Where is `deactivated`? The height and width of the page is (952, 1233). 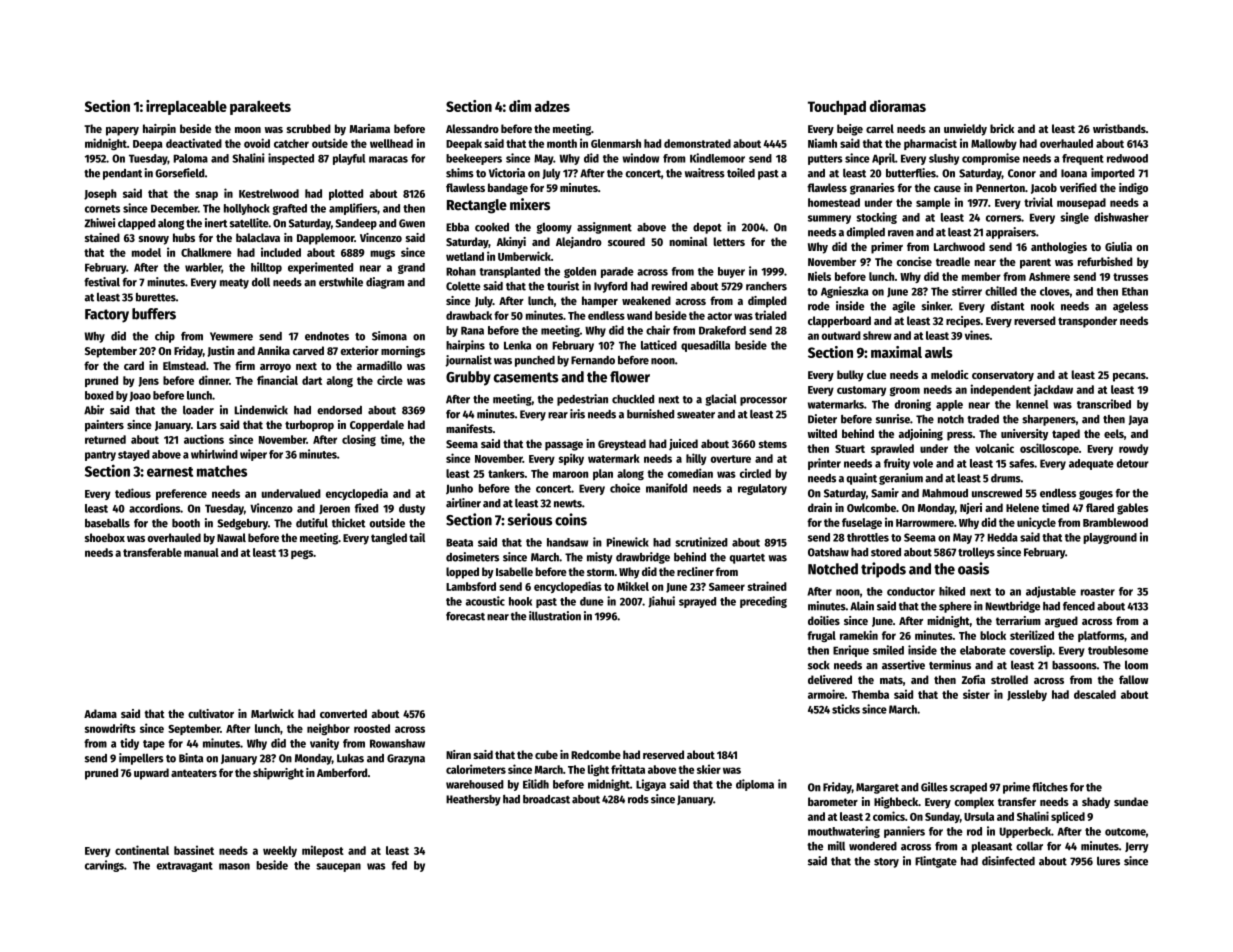
deactivated is located at coordinates (194, 143).
